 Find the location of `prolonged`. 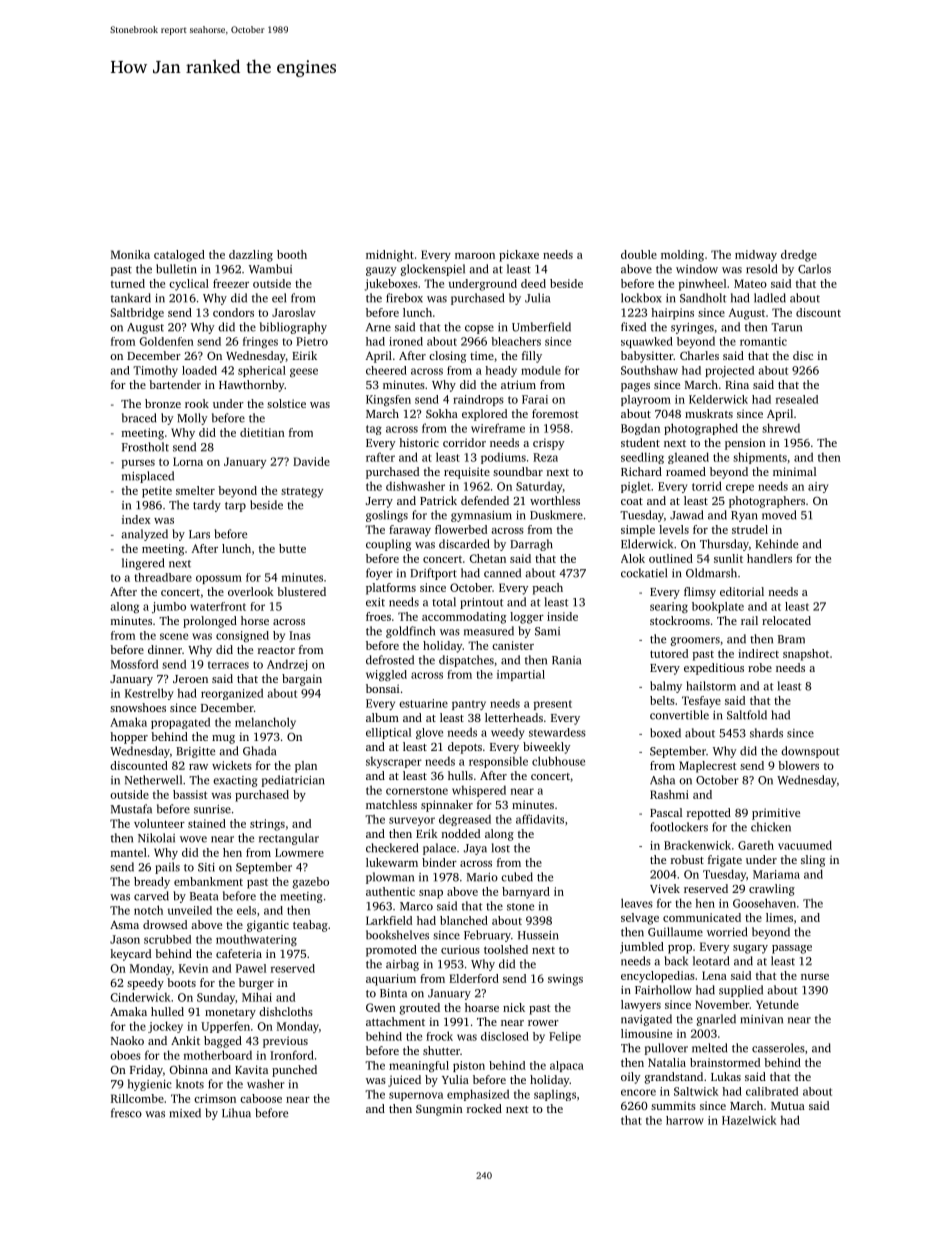

prolonged is located at coordinates (210, 622).
